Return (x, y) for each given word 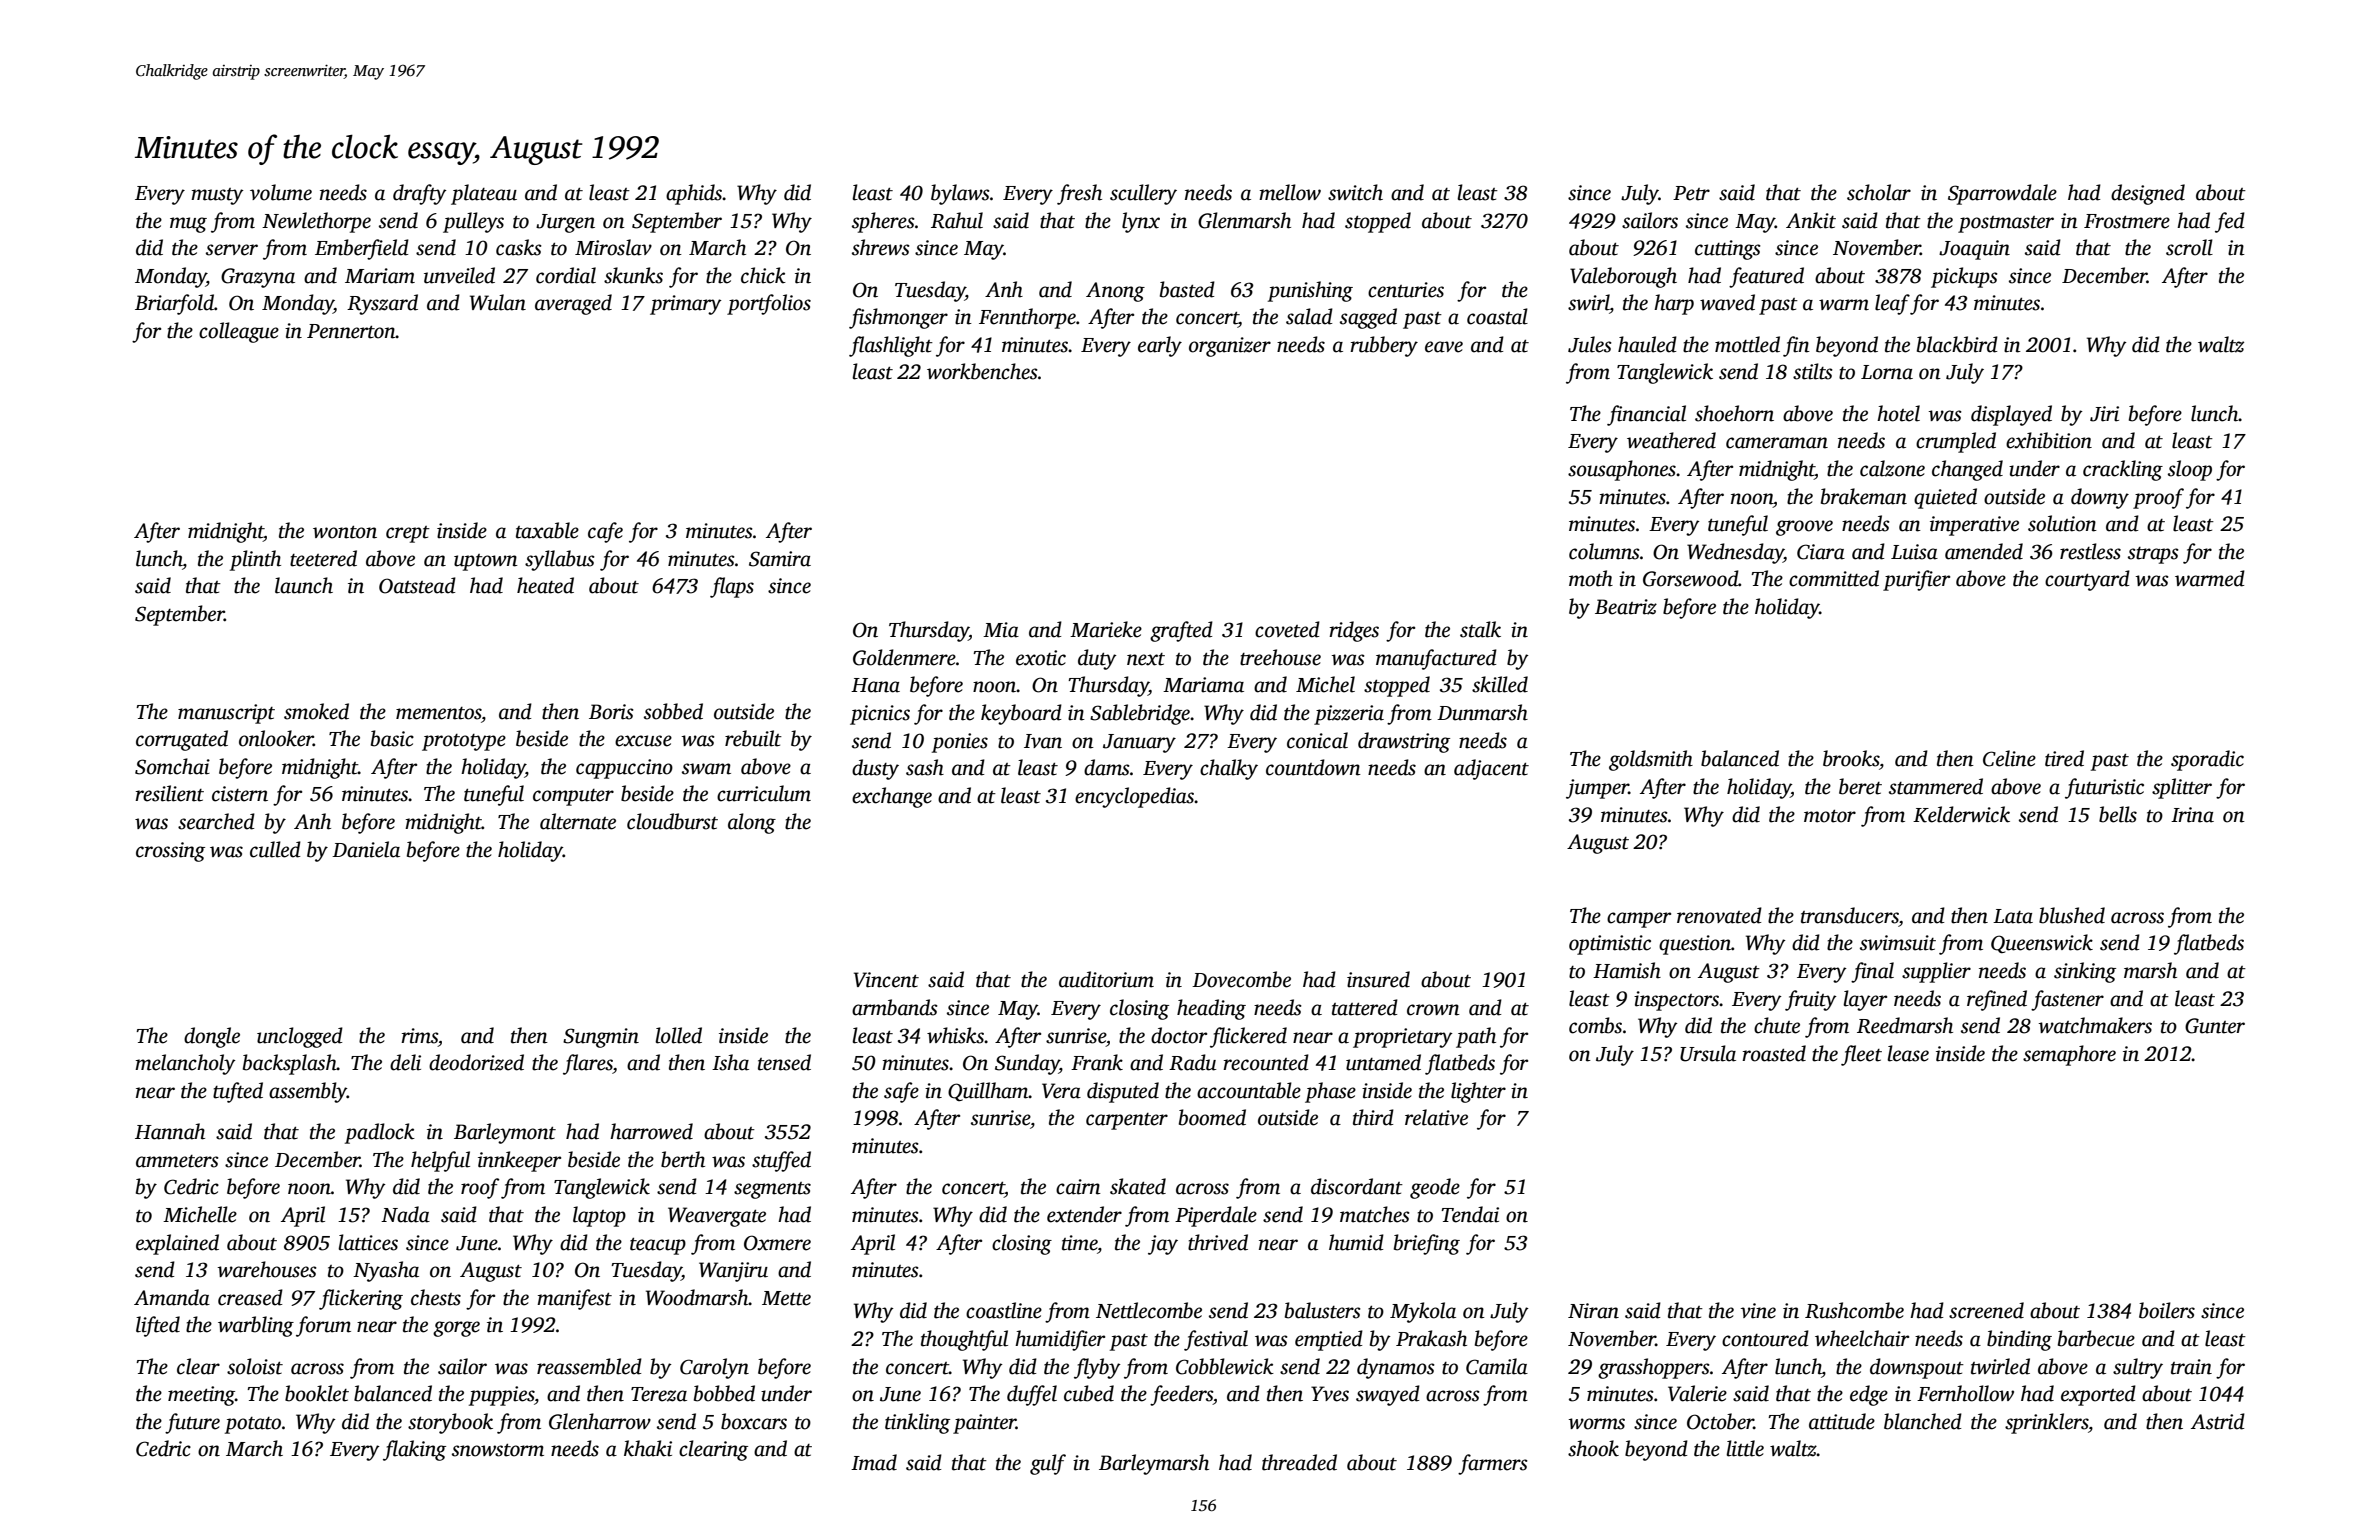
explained (177, 1244)
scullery (1143, 194)
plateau (484, 194)
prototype (464, 742)
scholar (1879, 192)
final (1872, 972)
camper (1639, 920)
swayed (1388, 1395)
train (2191, 1367)
